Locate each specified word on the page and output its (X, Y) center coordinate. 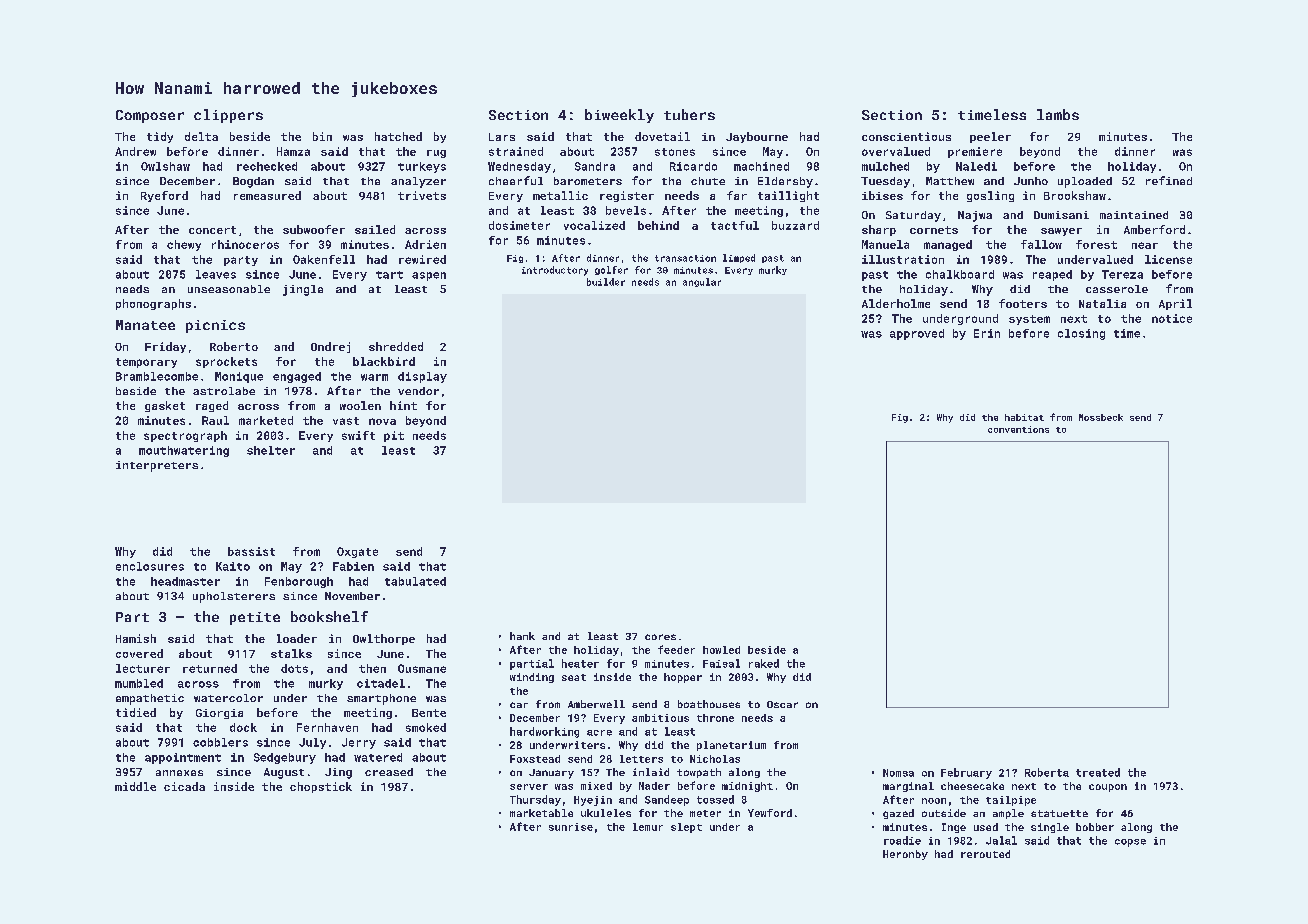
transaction (685, 258)
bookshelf (329, 616)
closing (1081, 334)
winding (532, 678)
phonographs (153, 304)
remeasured (267, 195)
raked (764, 663)
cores (660, 637)
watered (378, 757)
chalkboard (960, 274)
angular (702, 282)
